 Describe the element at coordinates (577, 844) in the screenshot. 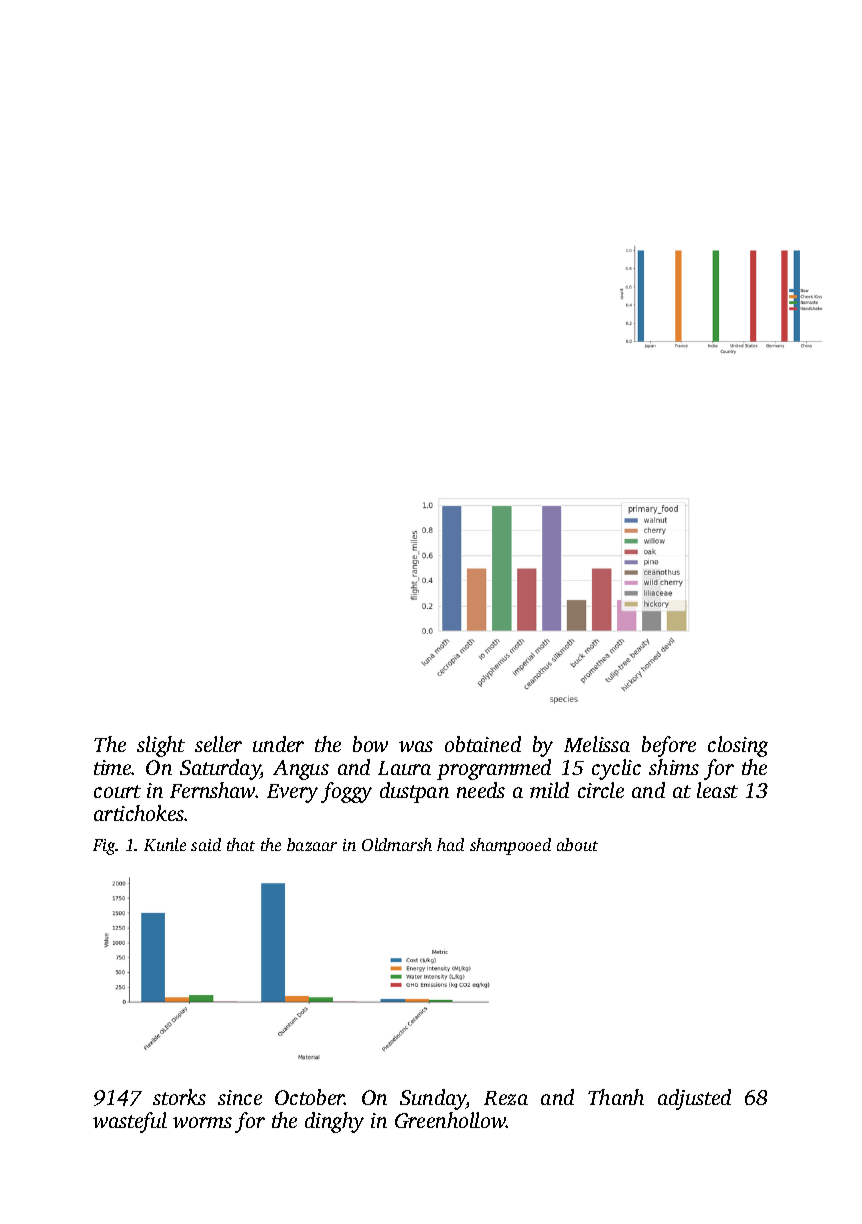

I see `about` at that location.
